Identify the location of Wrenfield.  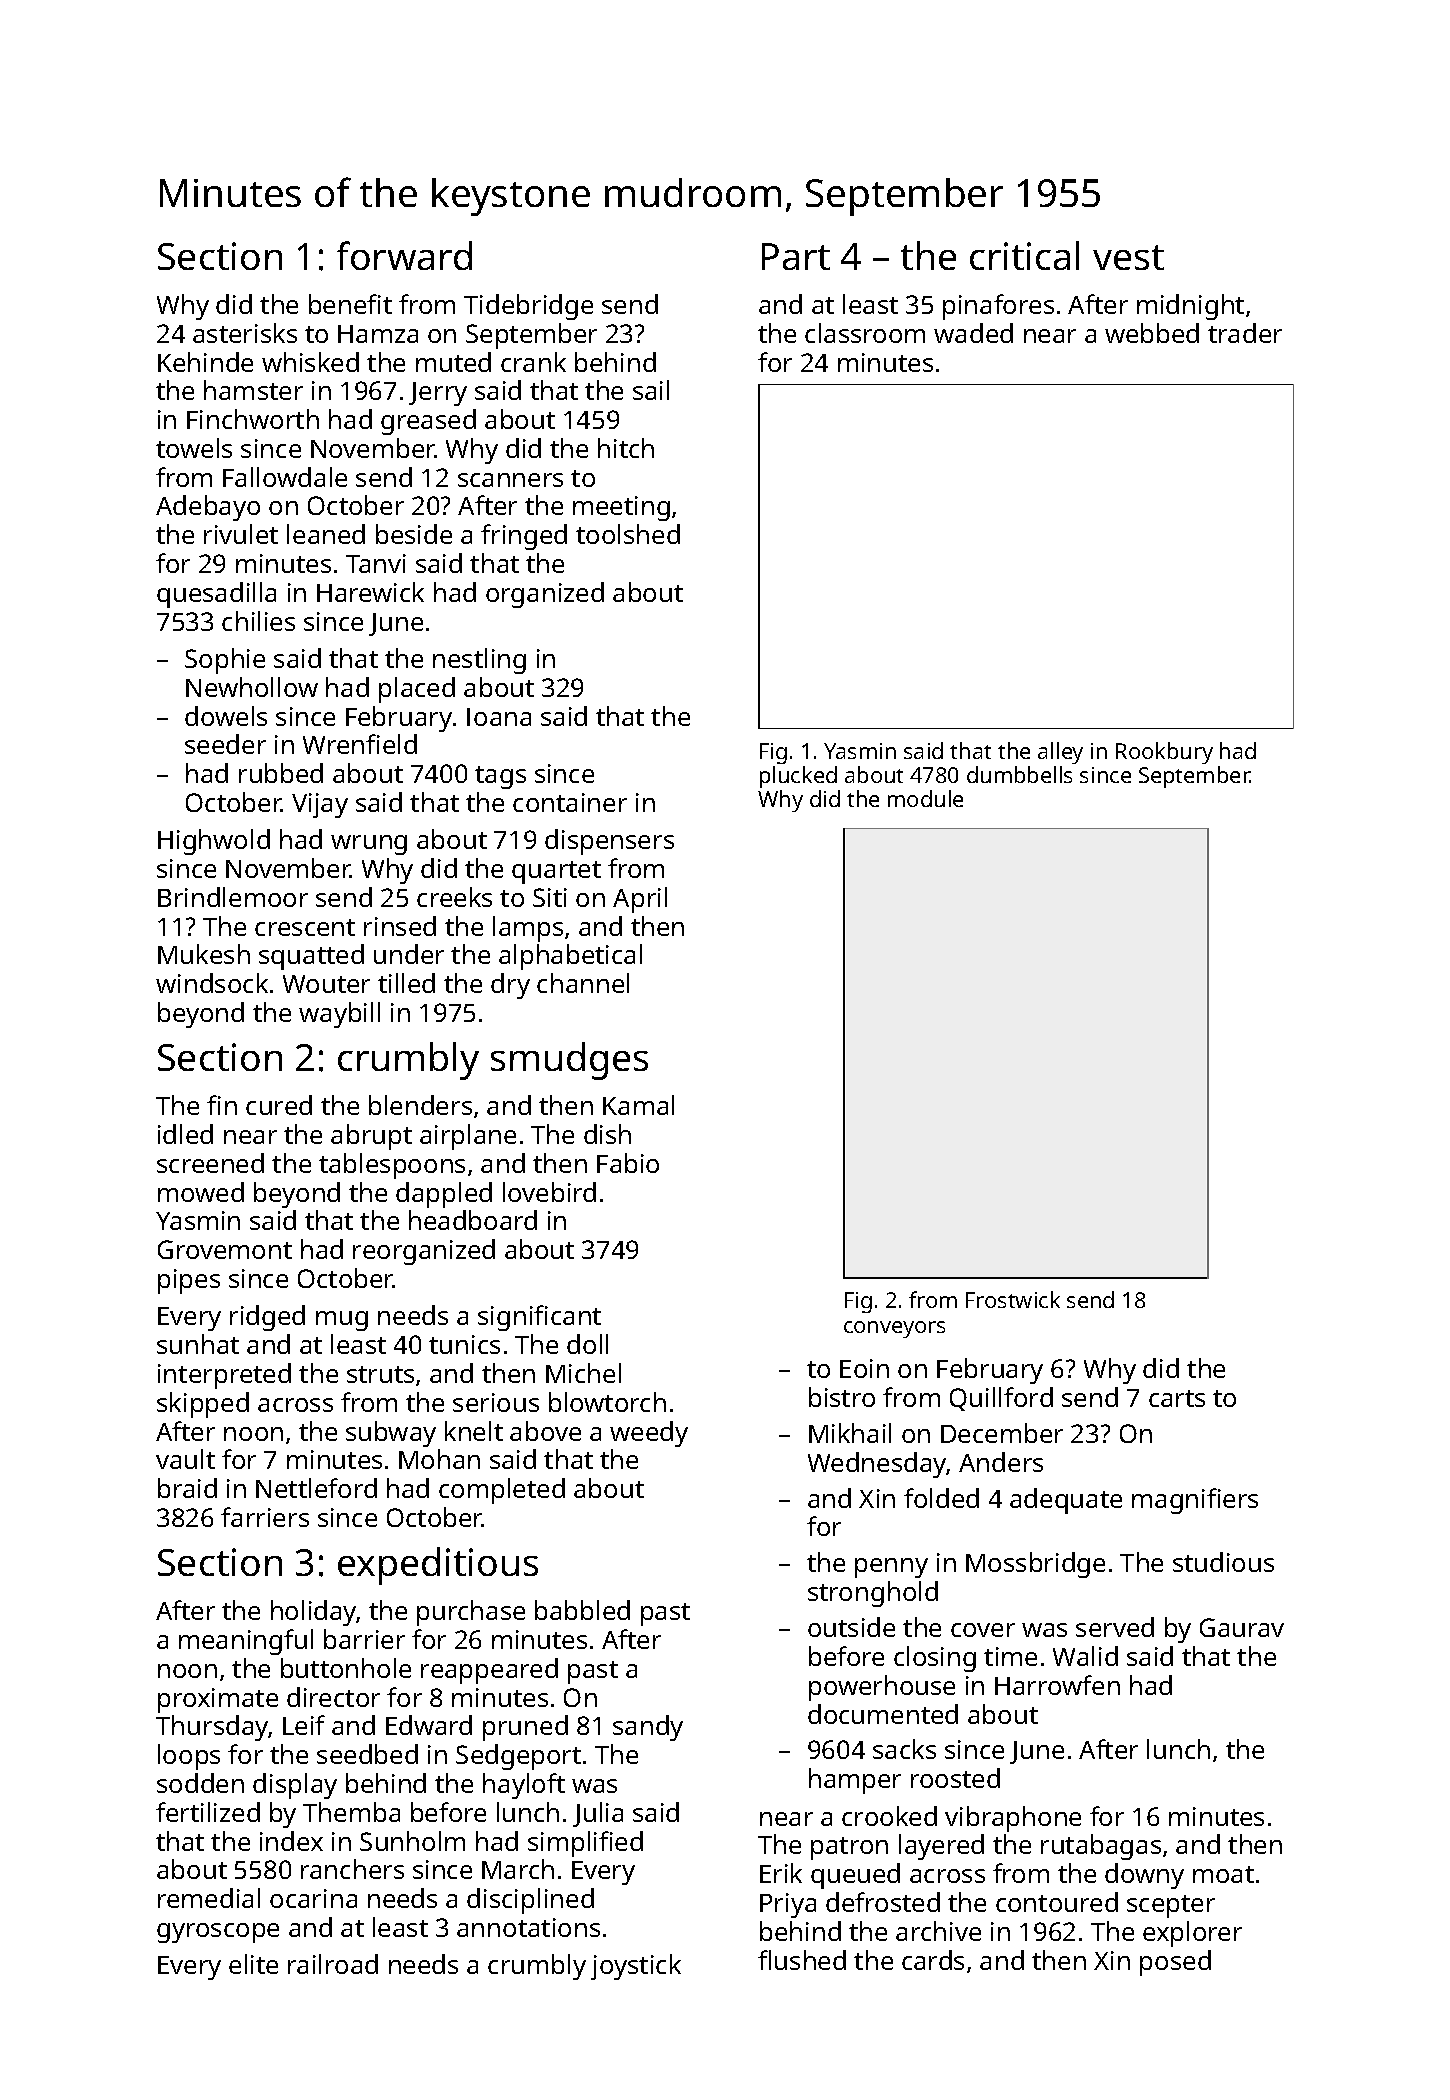
(360, 744).
